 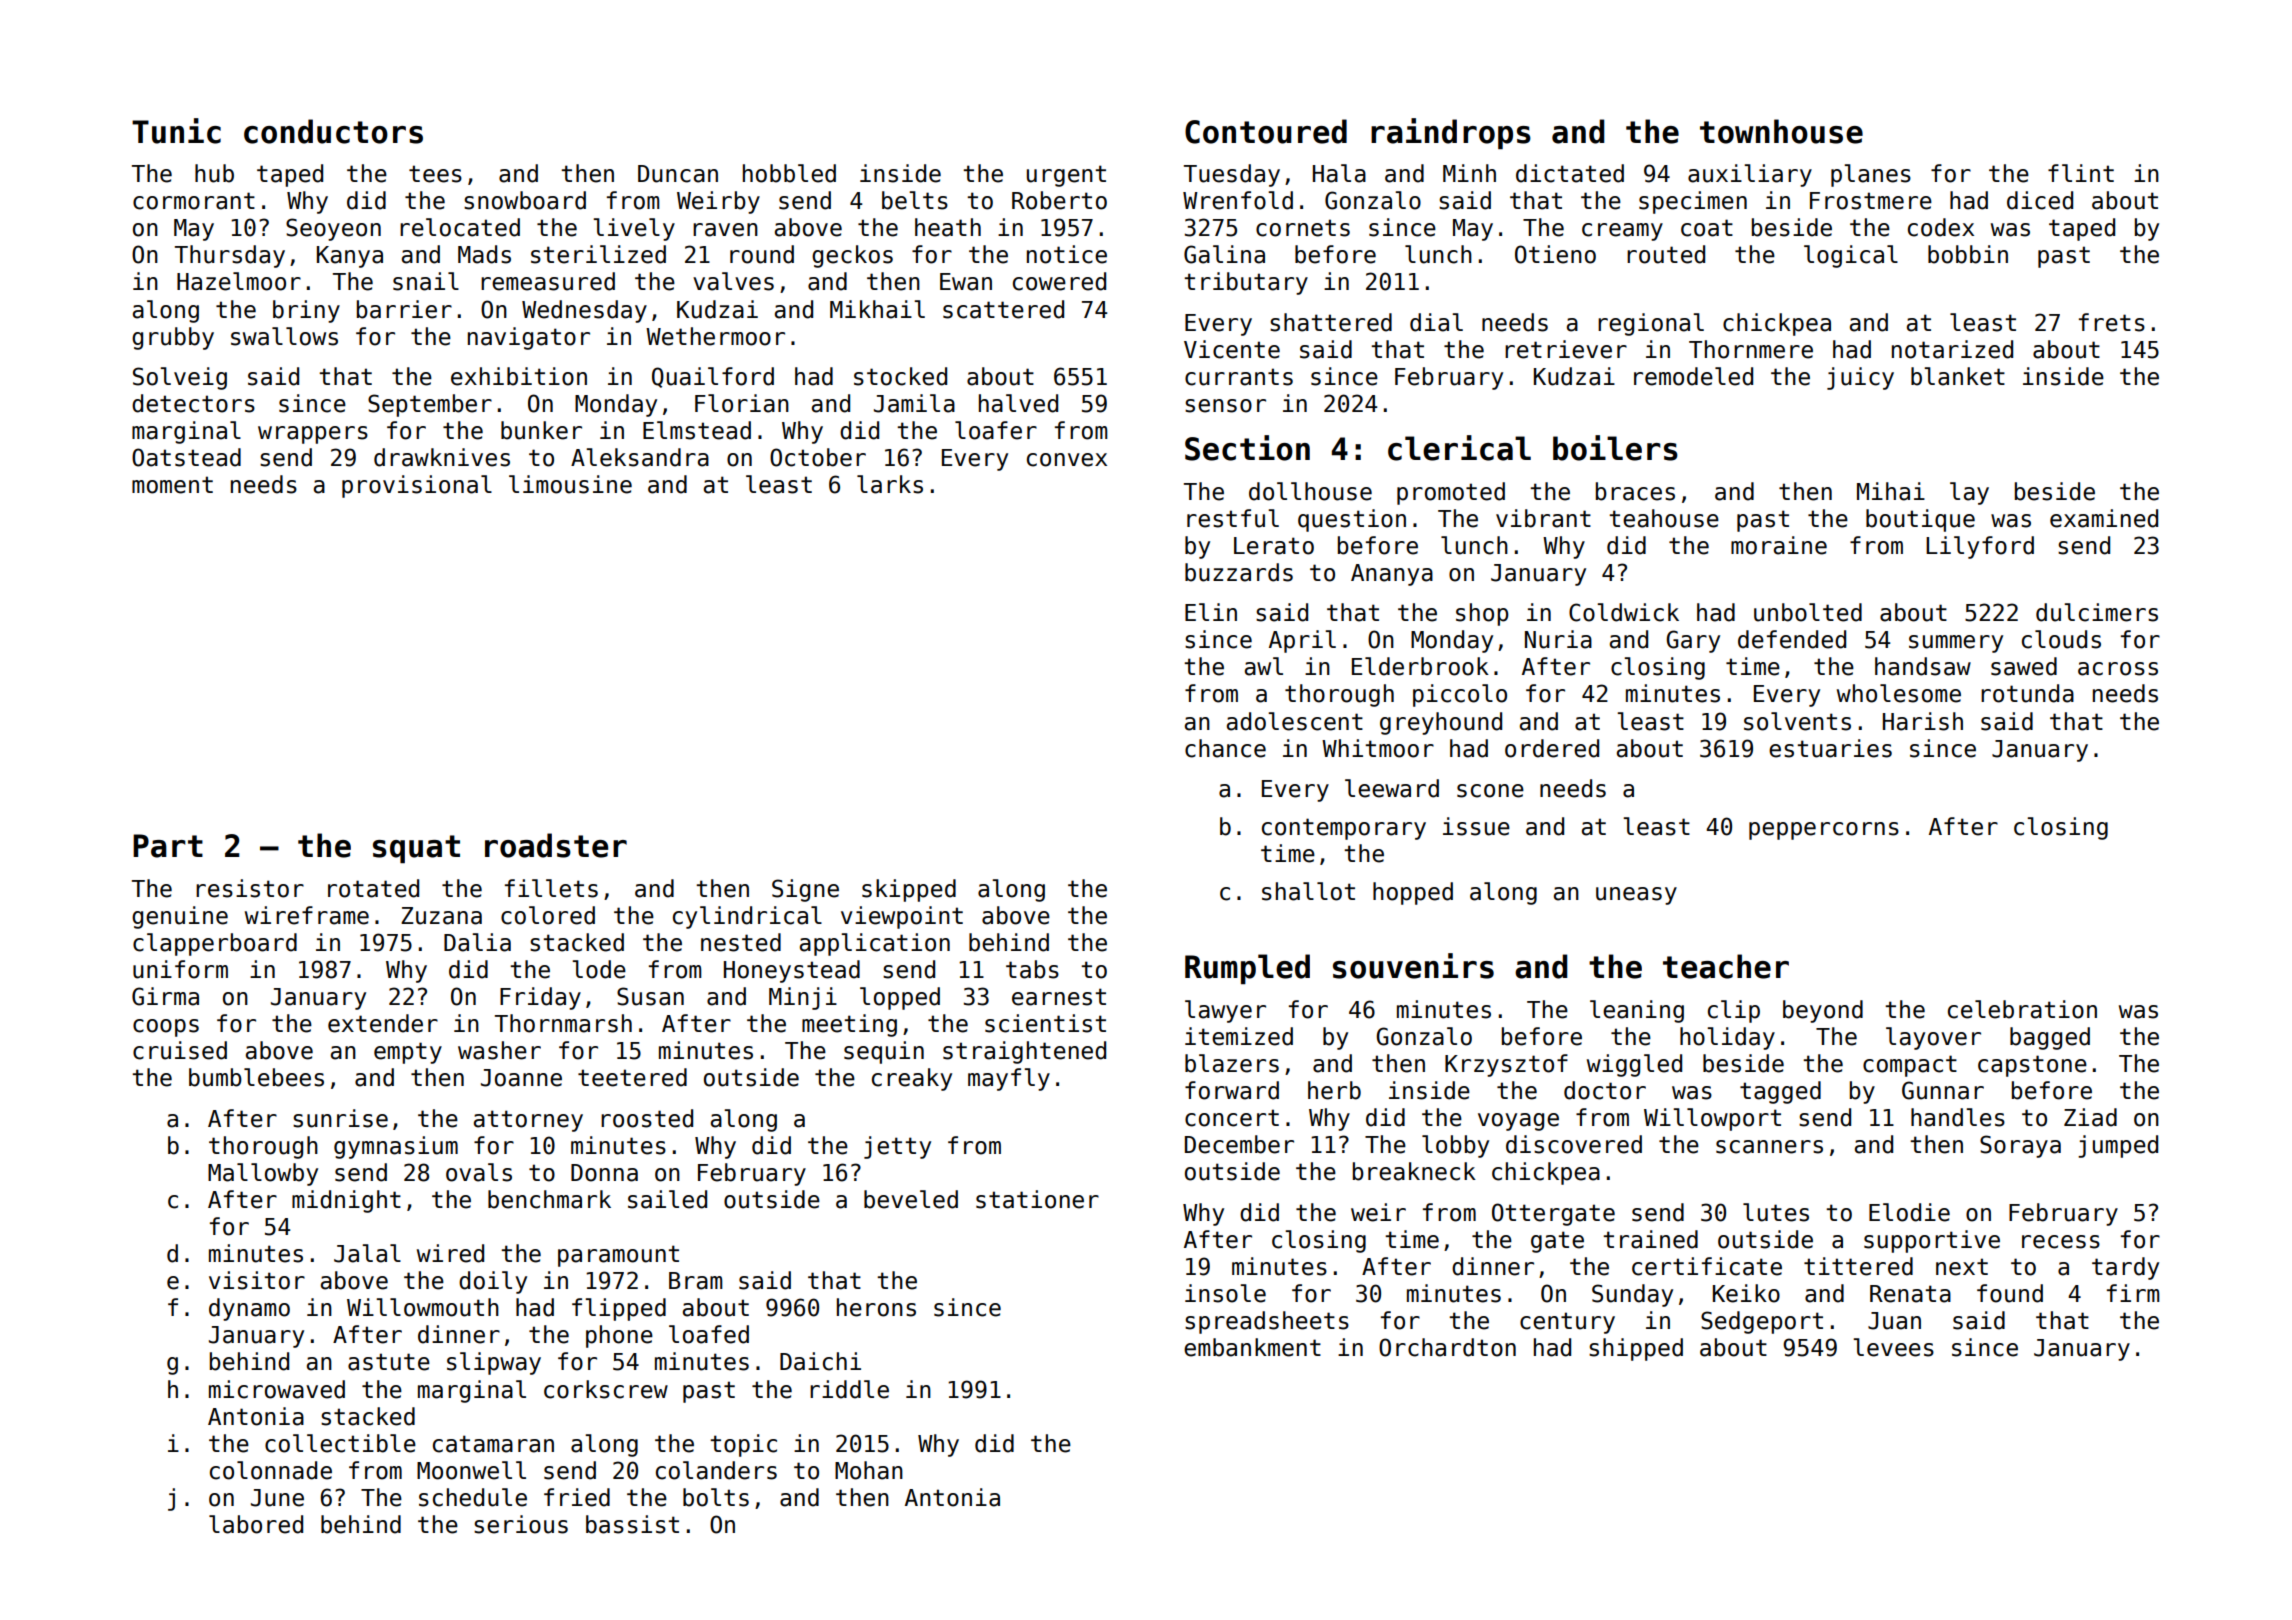 I want to click on peppercorns, so click(x=1824, y=831).
